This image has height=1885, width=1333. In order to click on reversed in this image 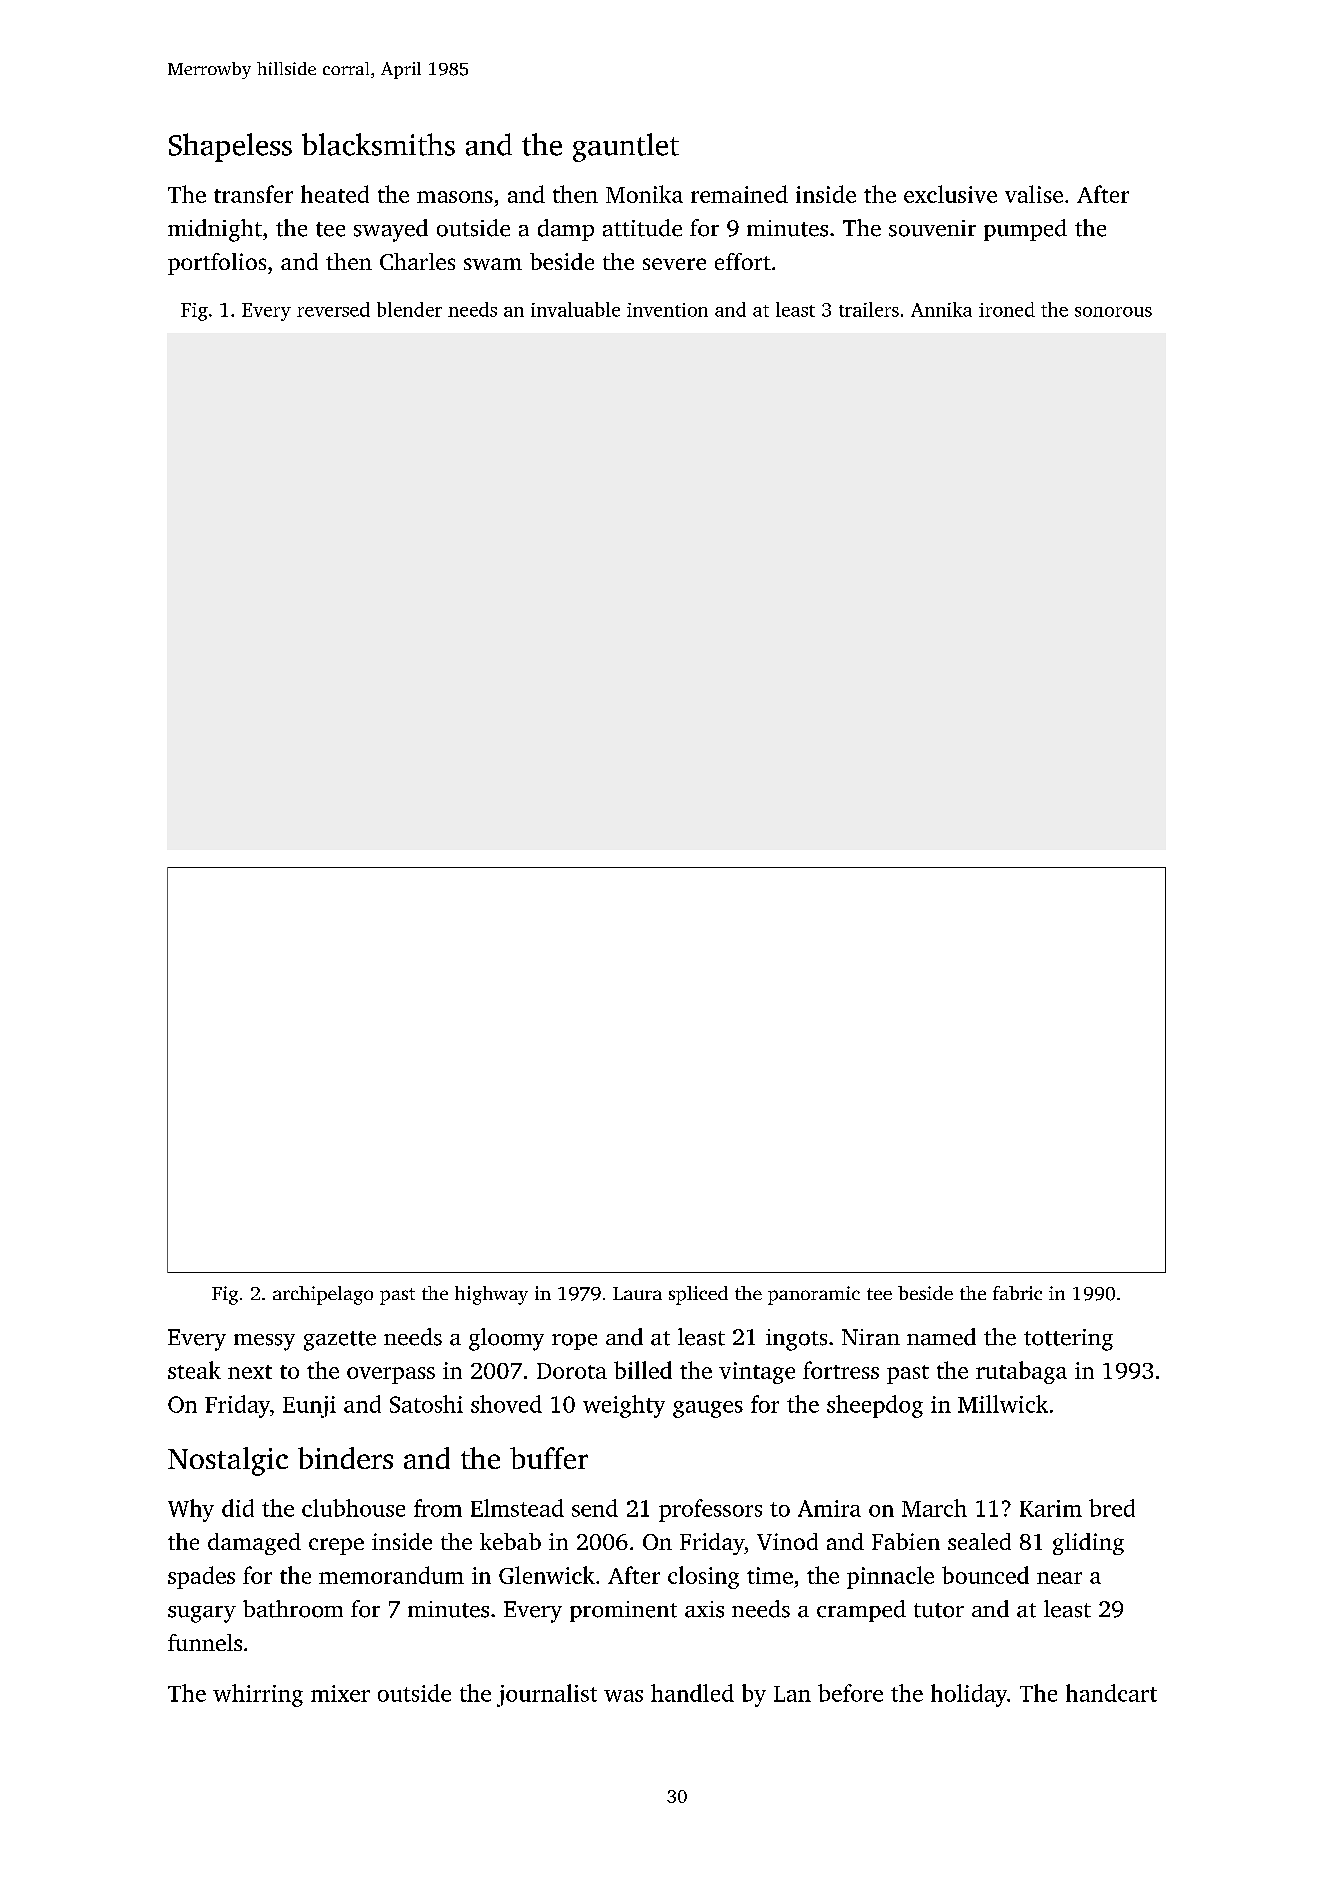, I will do `click(333, 309)`.
